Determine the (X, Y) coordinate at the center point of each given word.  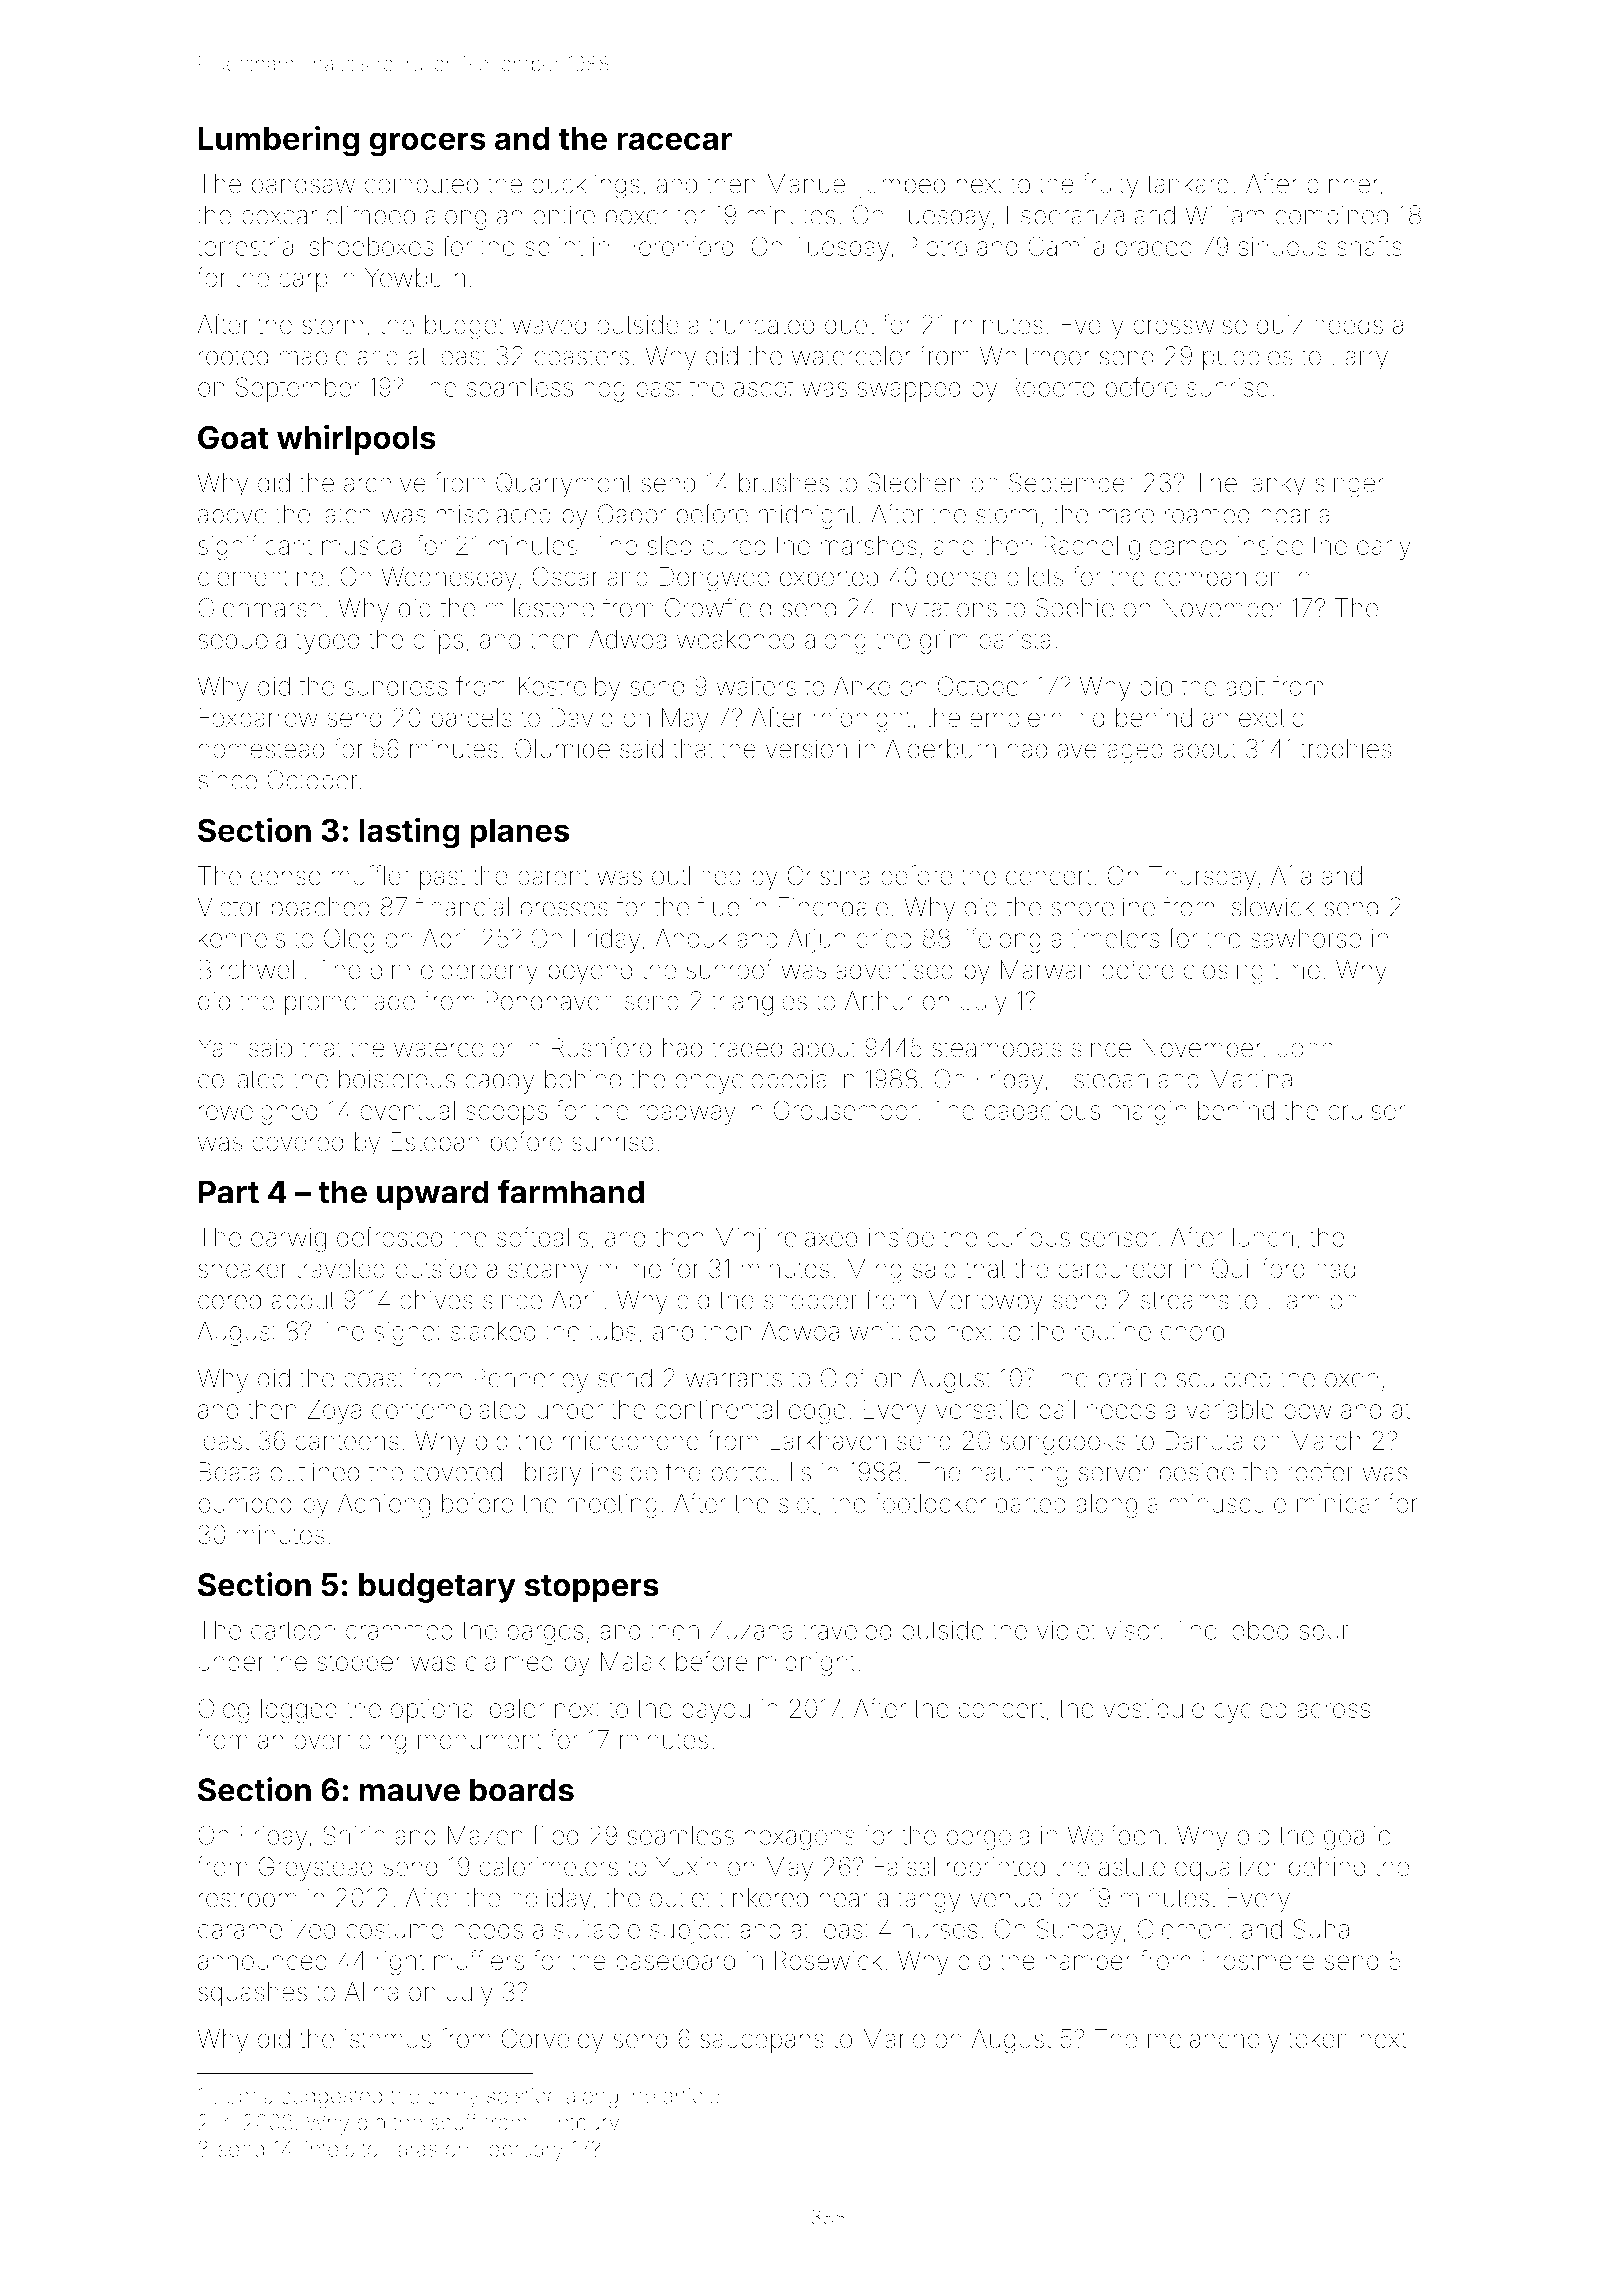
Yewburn (415, 278)
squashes (252, 1994)
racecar (674, 141)
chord (1192, 1331)
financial (462, 906)
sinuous (1283, 246)
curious (1028, 1237)
